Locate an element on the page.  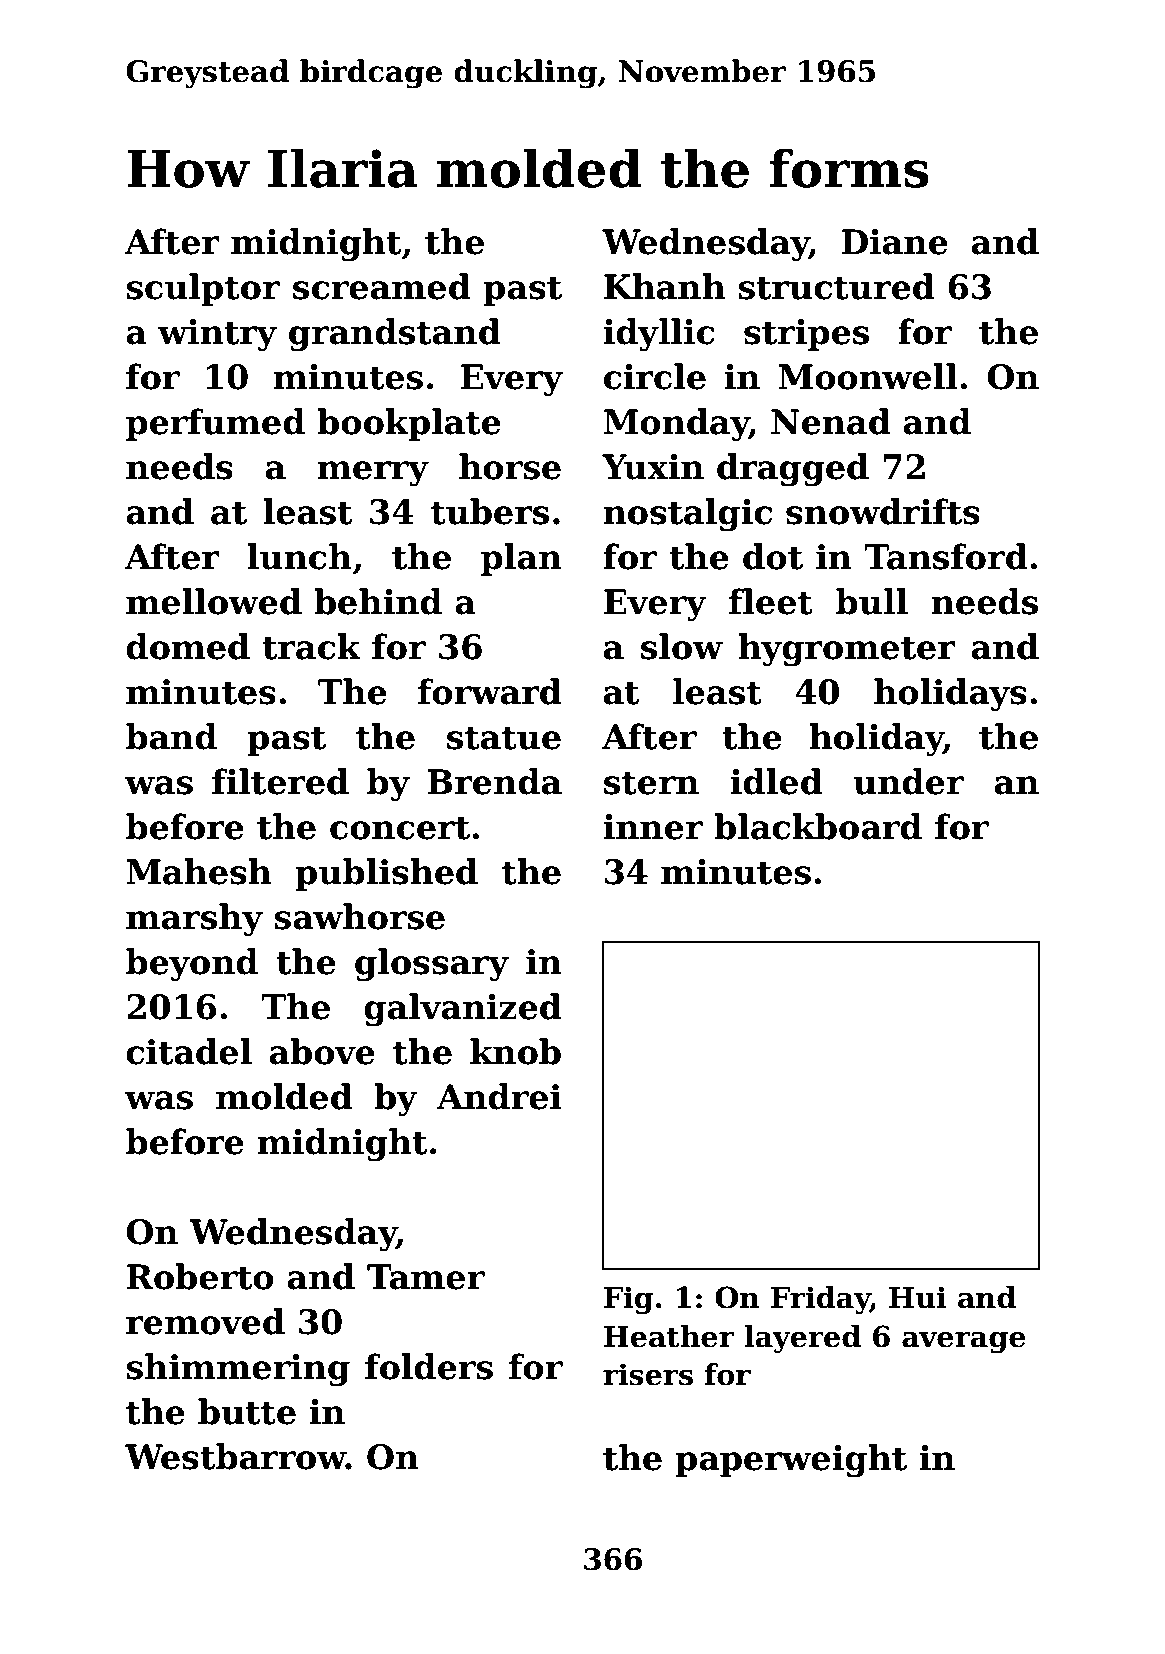
citadel is located at coordinates (189, 1051).
